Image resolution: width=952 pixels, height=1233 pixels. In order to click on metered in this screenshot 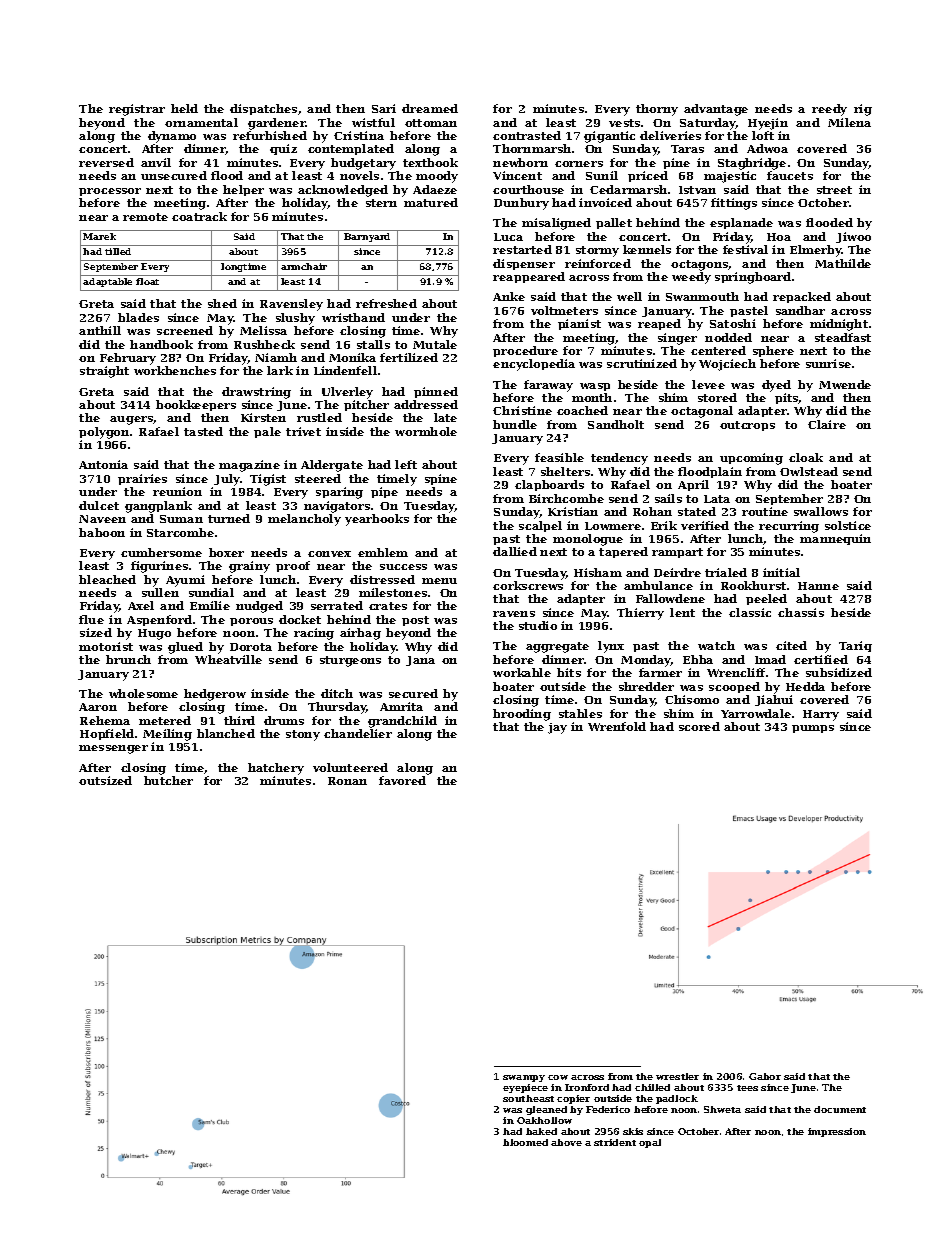, I will do `click(165, 720)`.
